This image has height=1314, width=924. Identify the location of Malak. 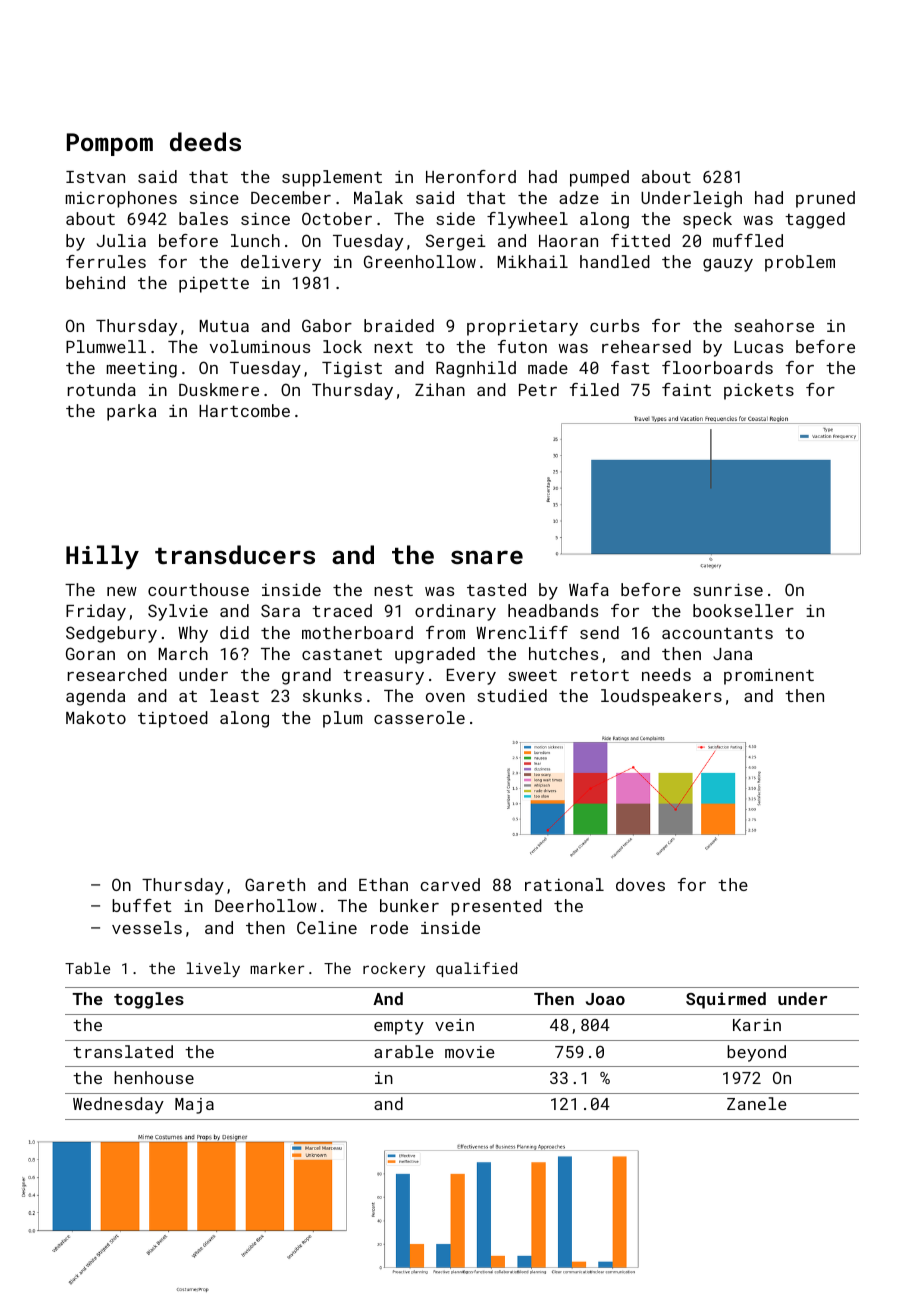
(378, 197).
